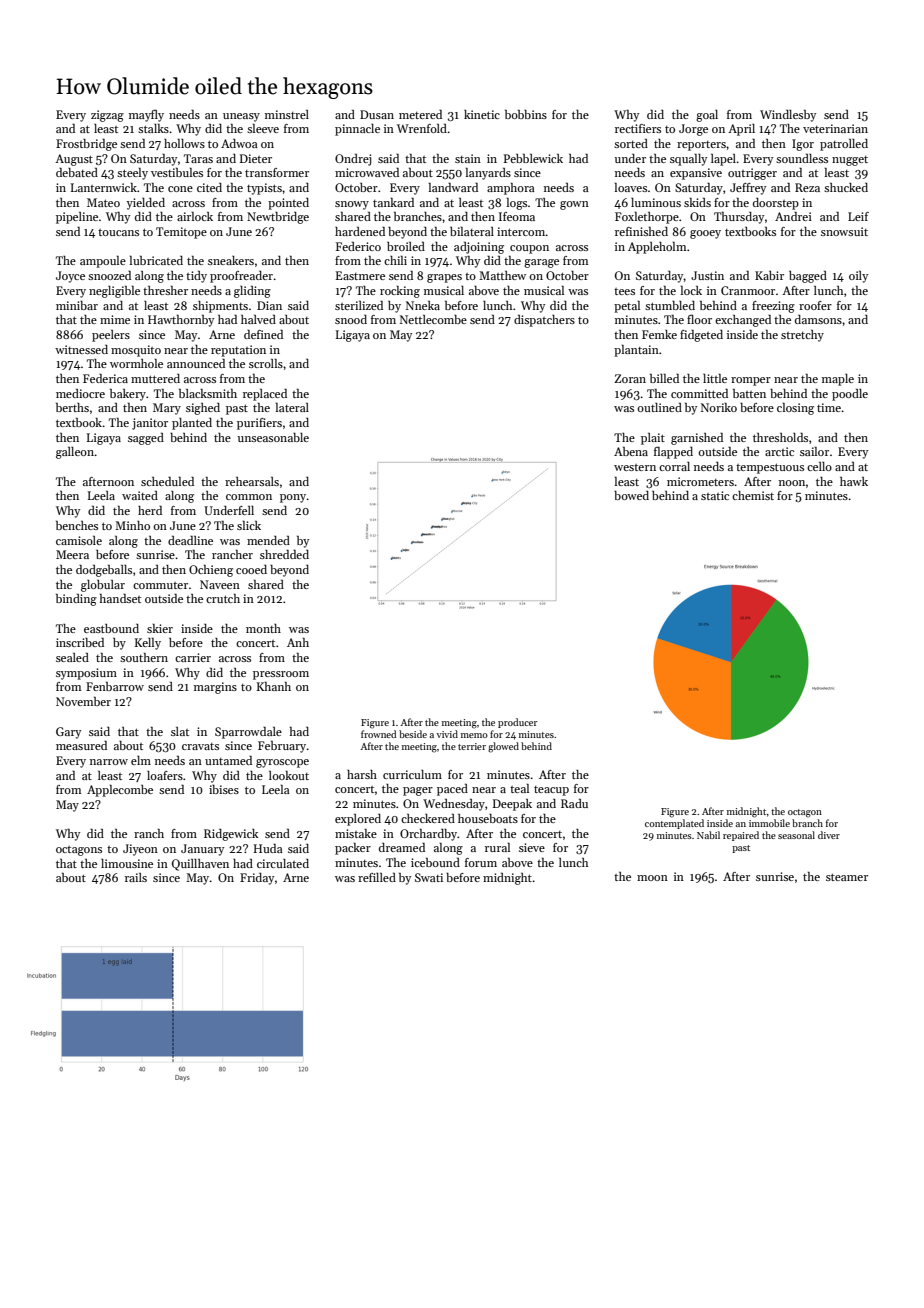  I want to click on announced, so click(196, 363).
